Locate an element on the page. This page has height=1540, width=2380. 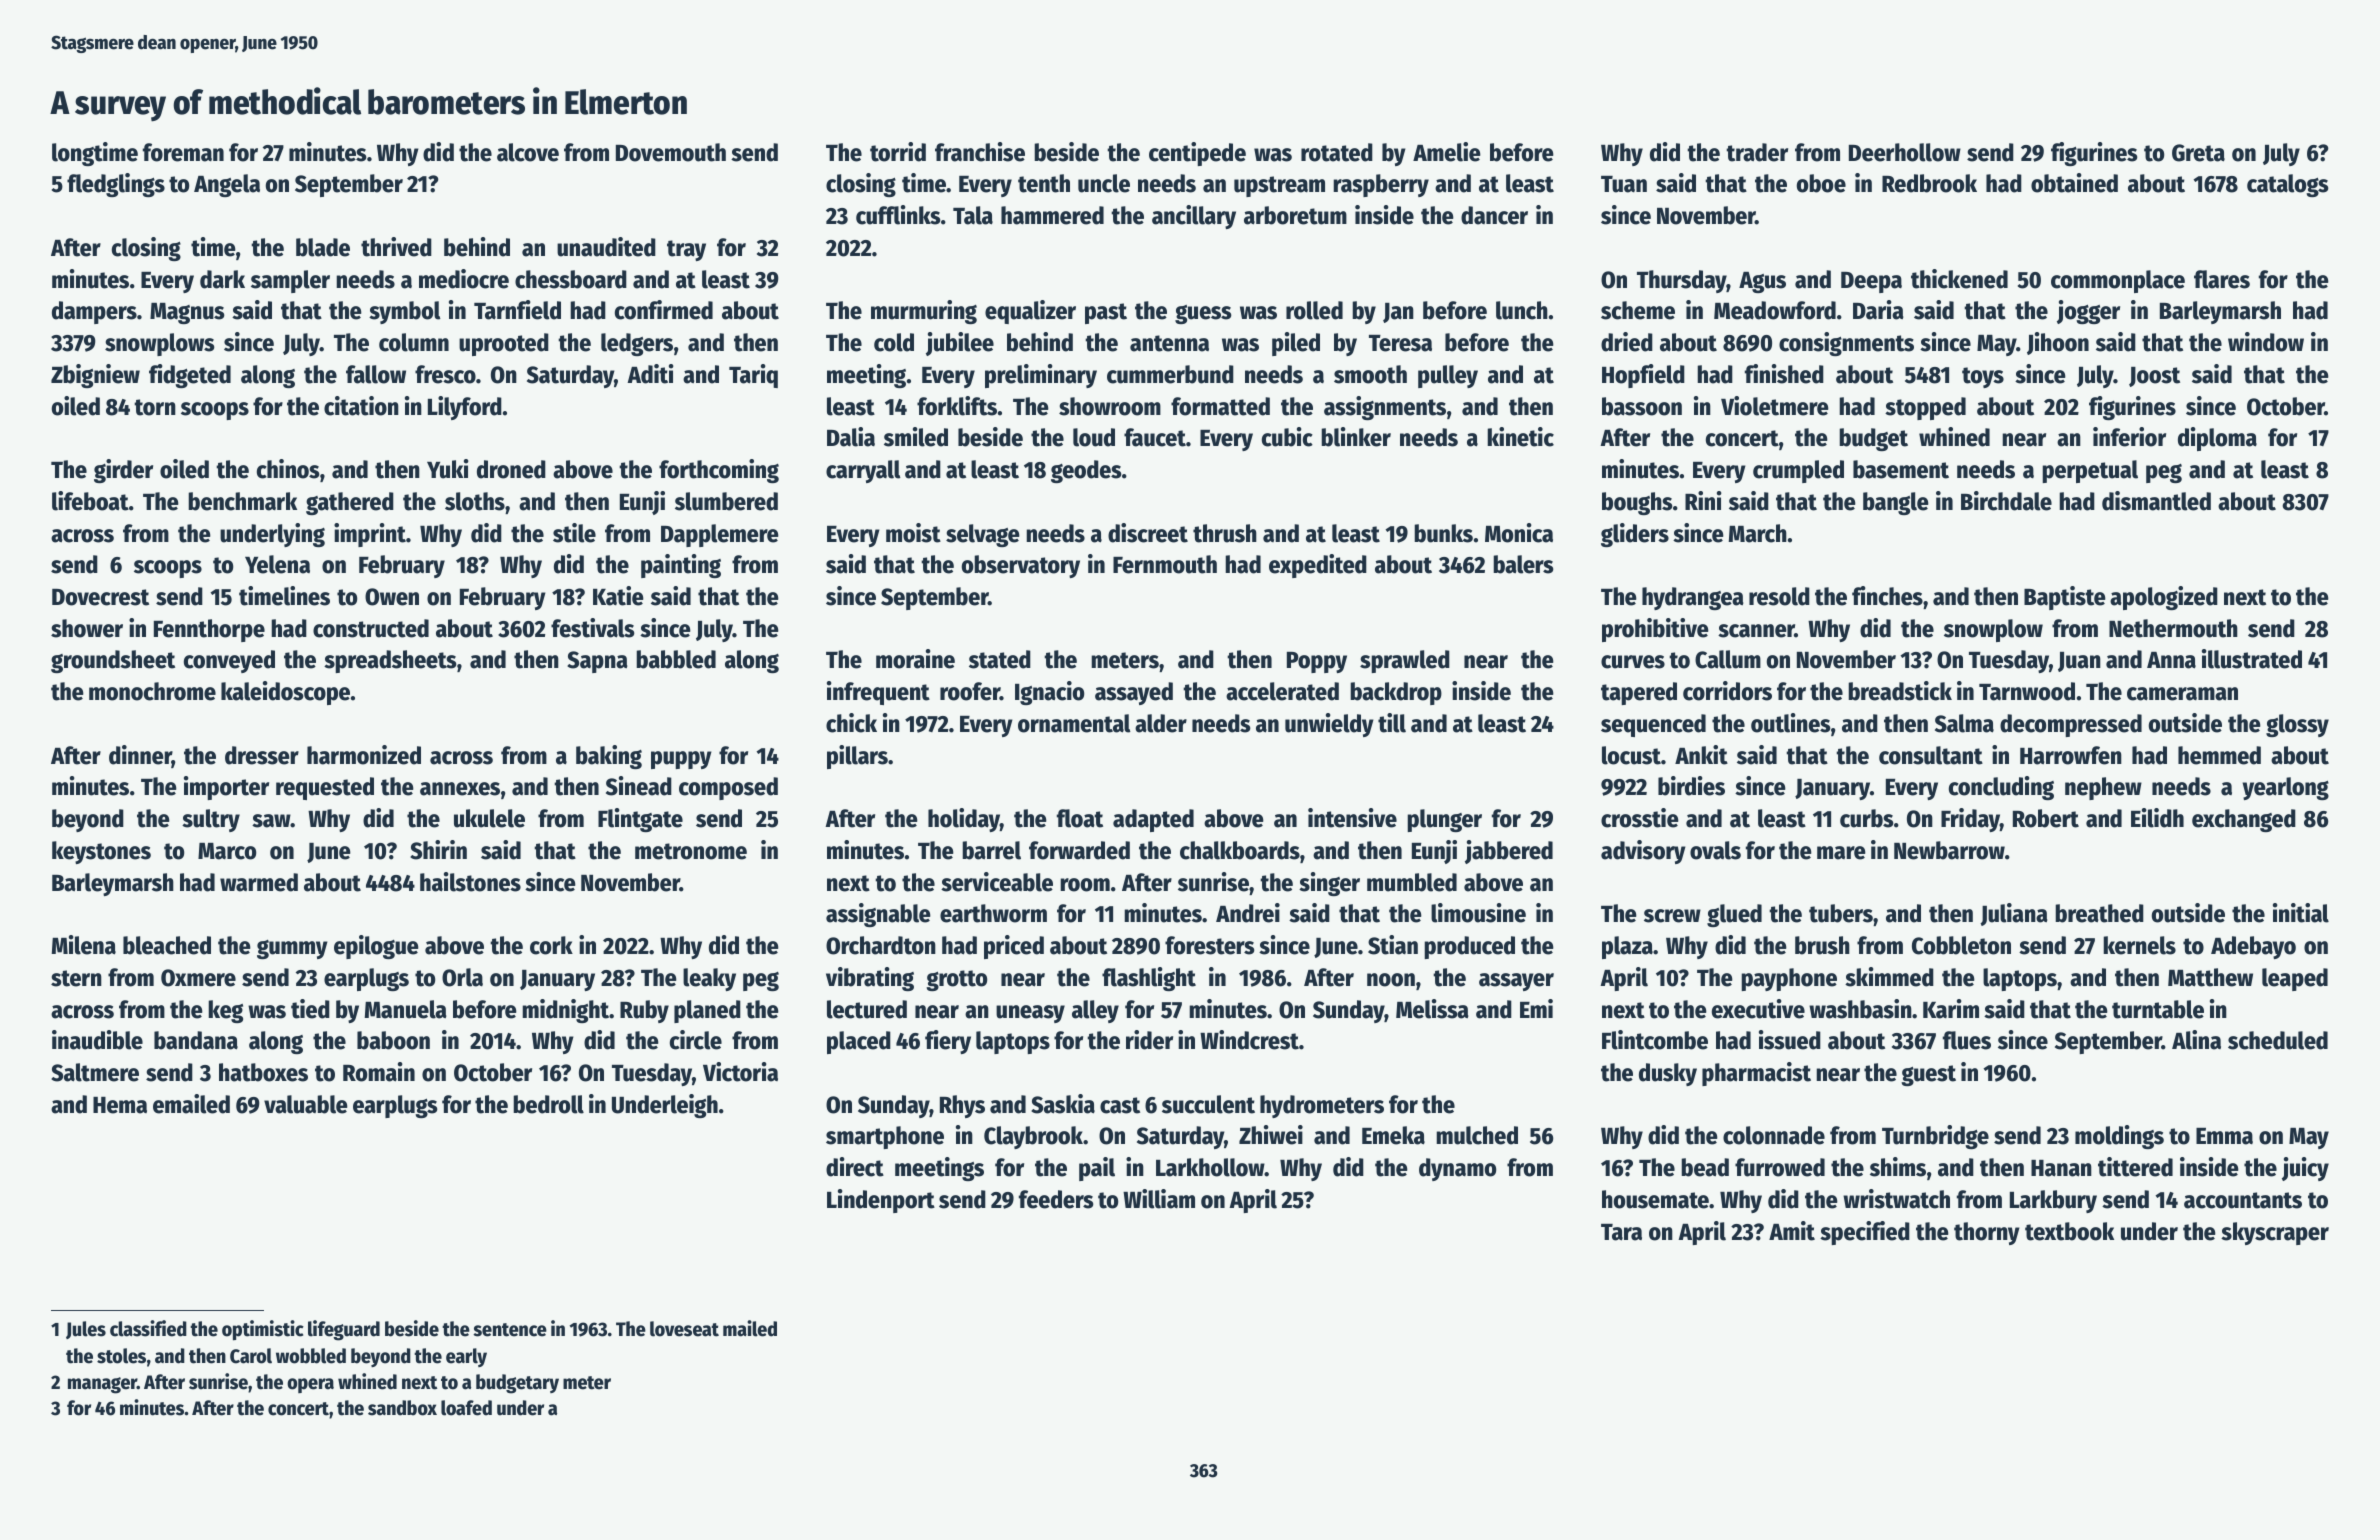
Hanan is located at coordinates (2061, 1168).
